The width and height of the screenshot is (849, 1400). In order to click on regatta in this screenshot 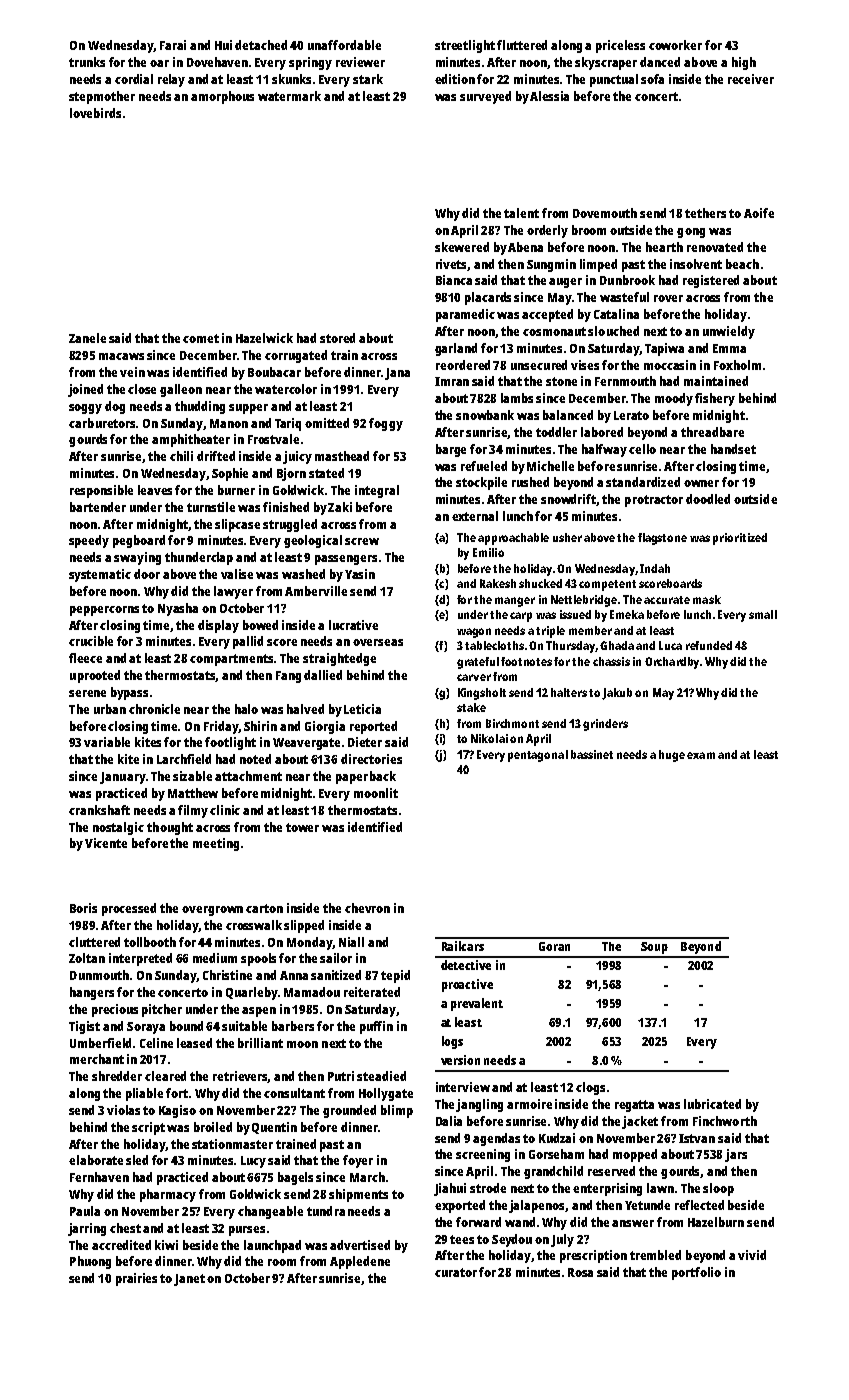, I will do `click(634, 1106)`.
